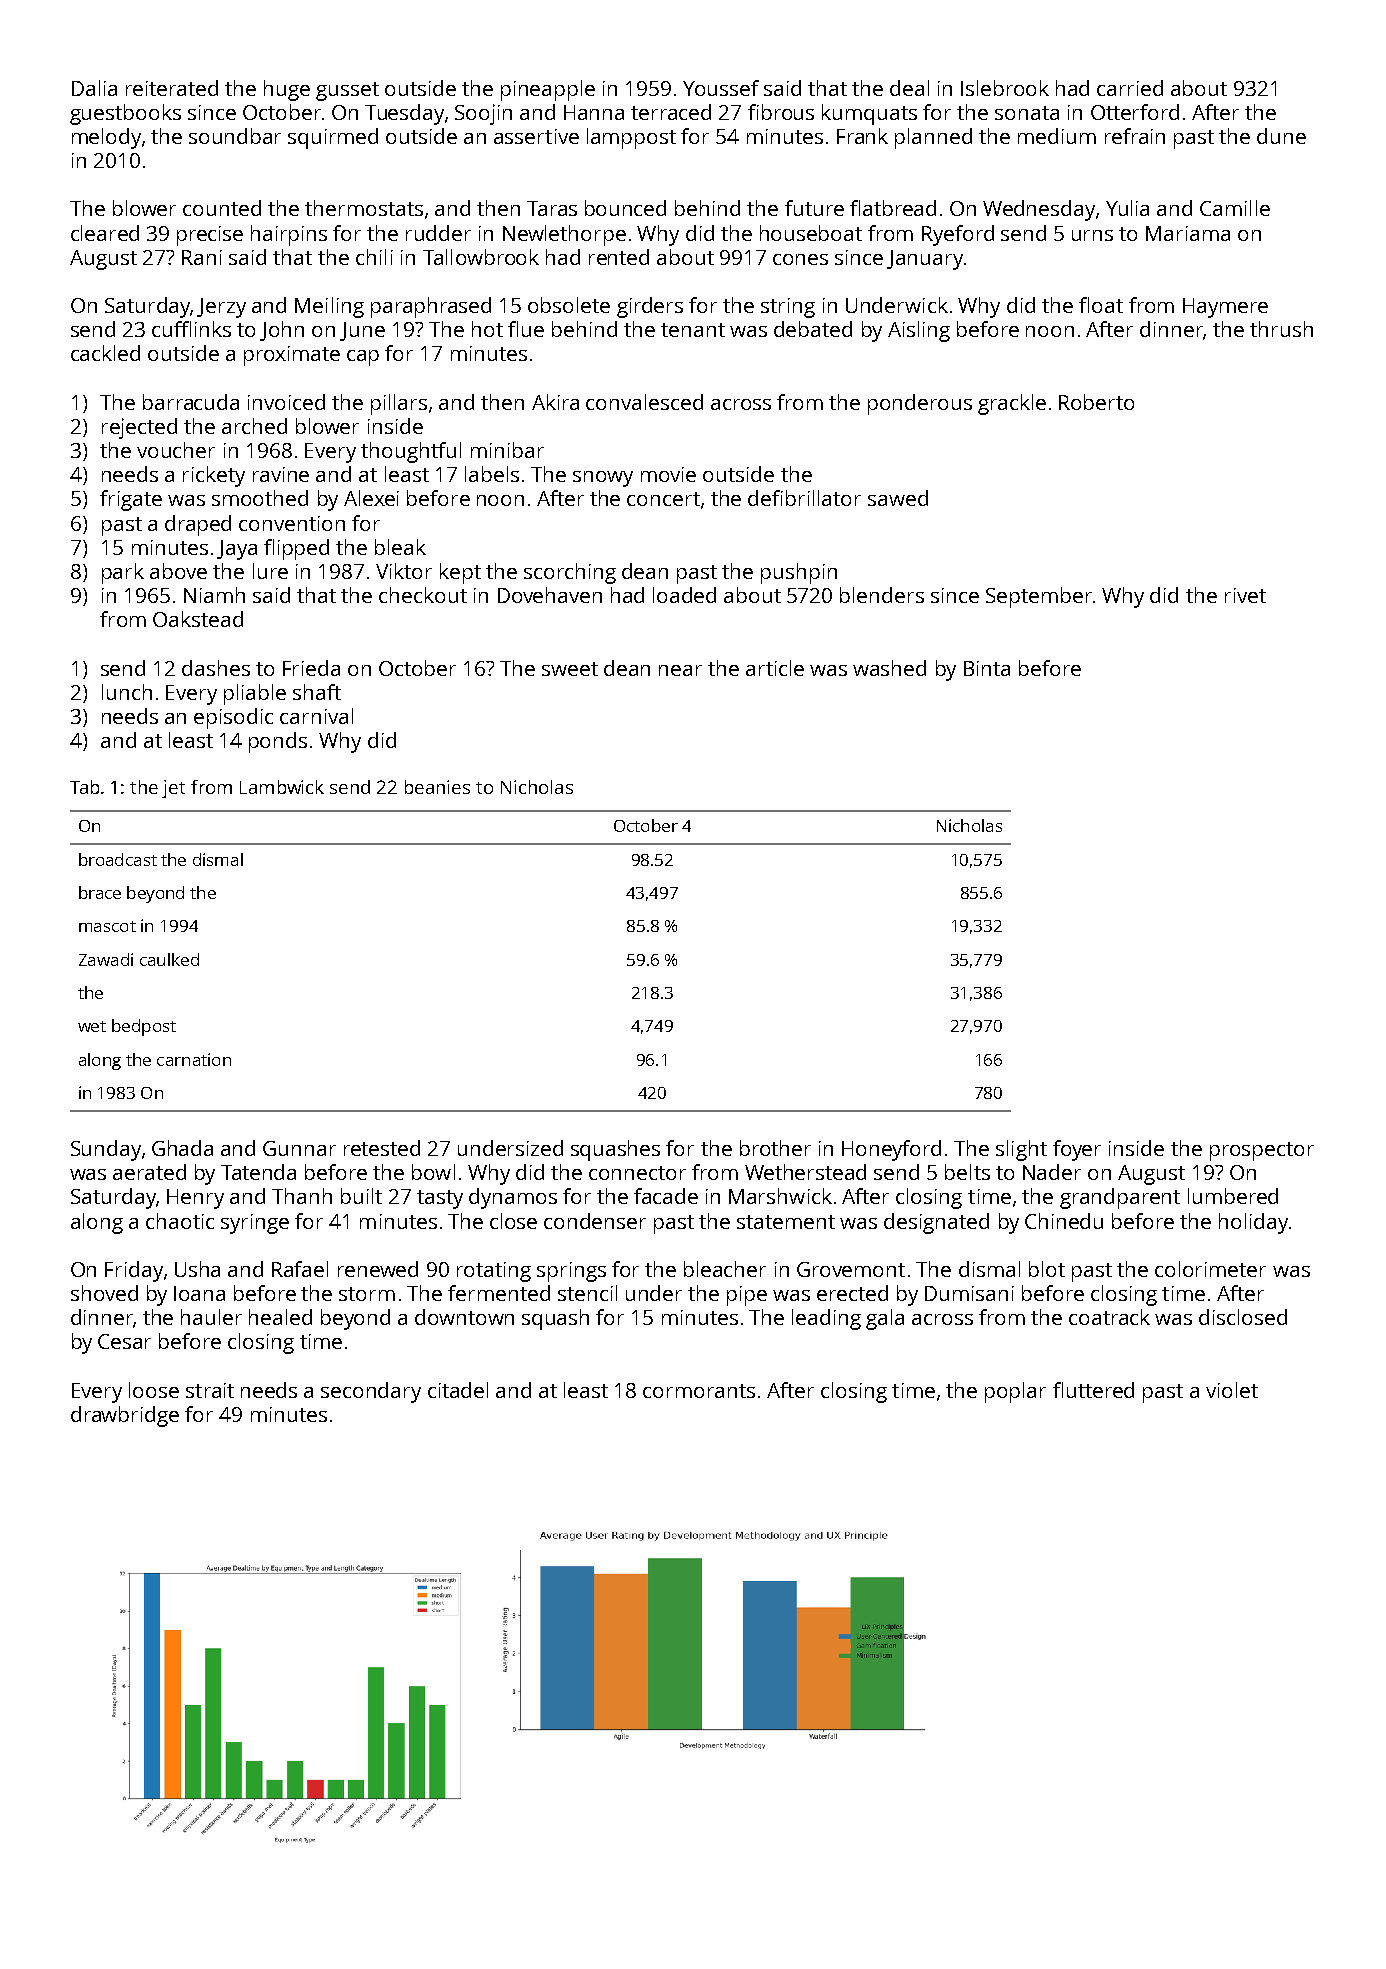 The height and width of the image is (1969, 1386). What do you see at coordinates (1077, 1150) in the image?
I see `foyer` at bounding box center [1077, 1150].
